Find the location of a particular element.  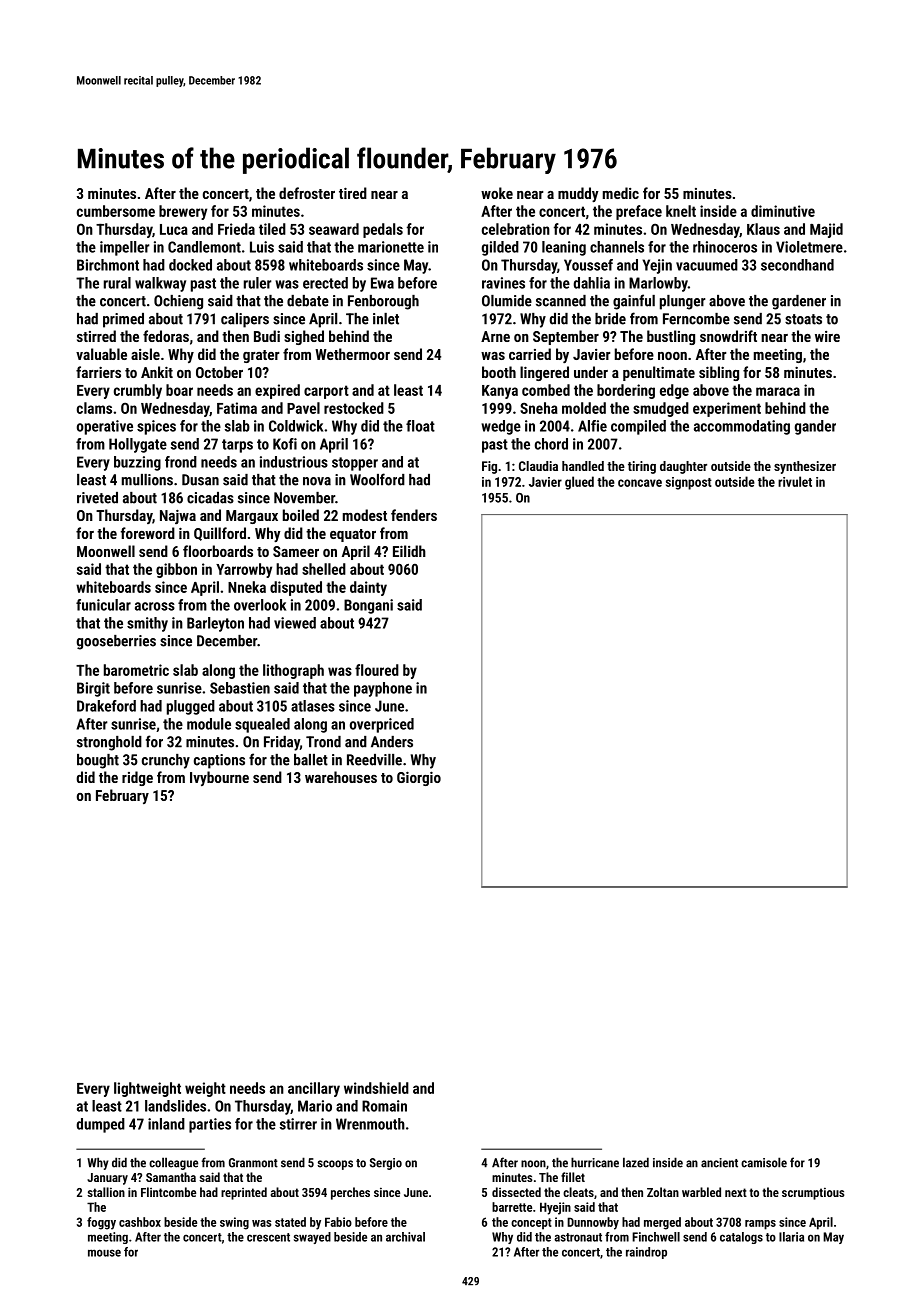

gibbon is located at coordinates (176, 570).
